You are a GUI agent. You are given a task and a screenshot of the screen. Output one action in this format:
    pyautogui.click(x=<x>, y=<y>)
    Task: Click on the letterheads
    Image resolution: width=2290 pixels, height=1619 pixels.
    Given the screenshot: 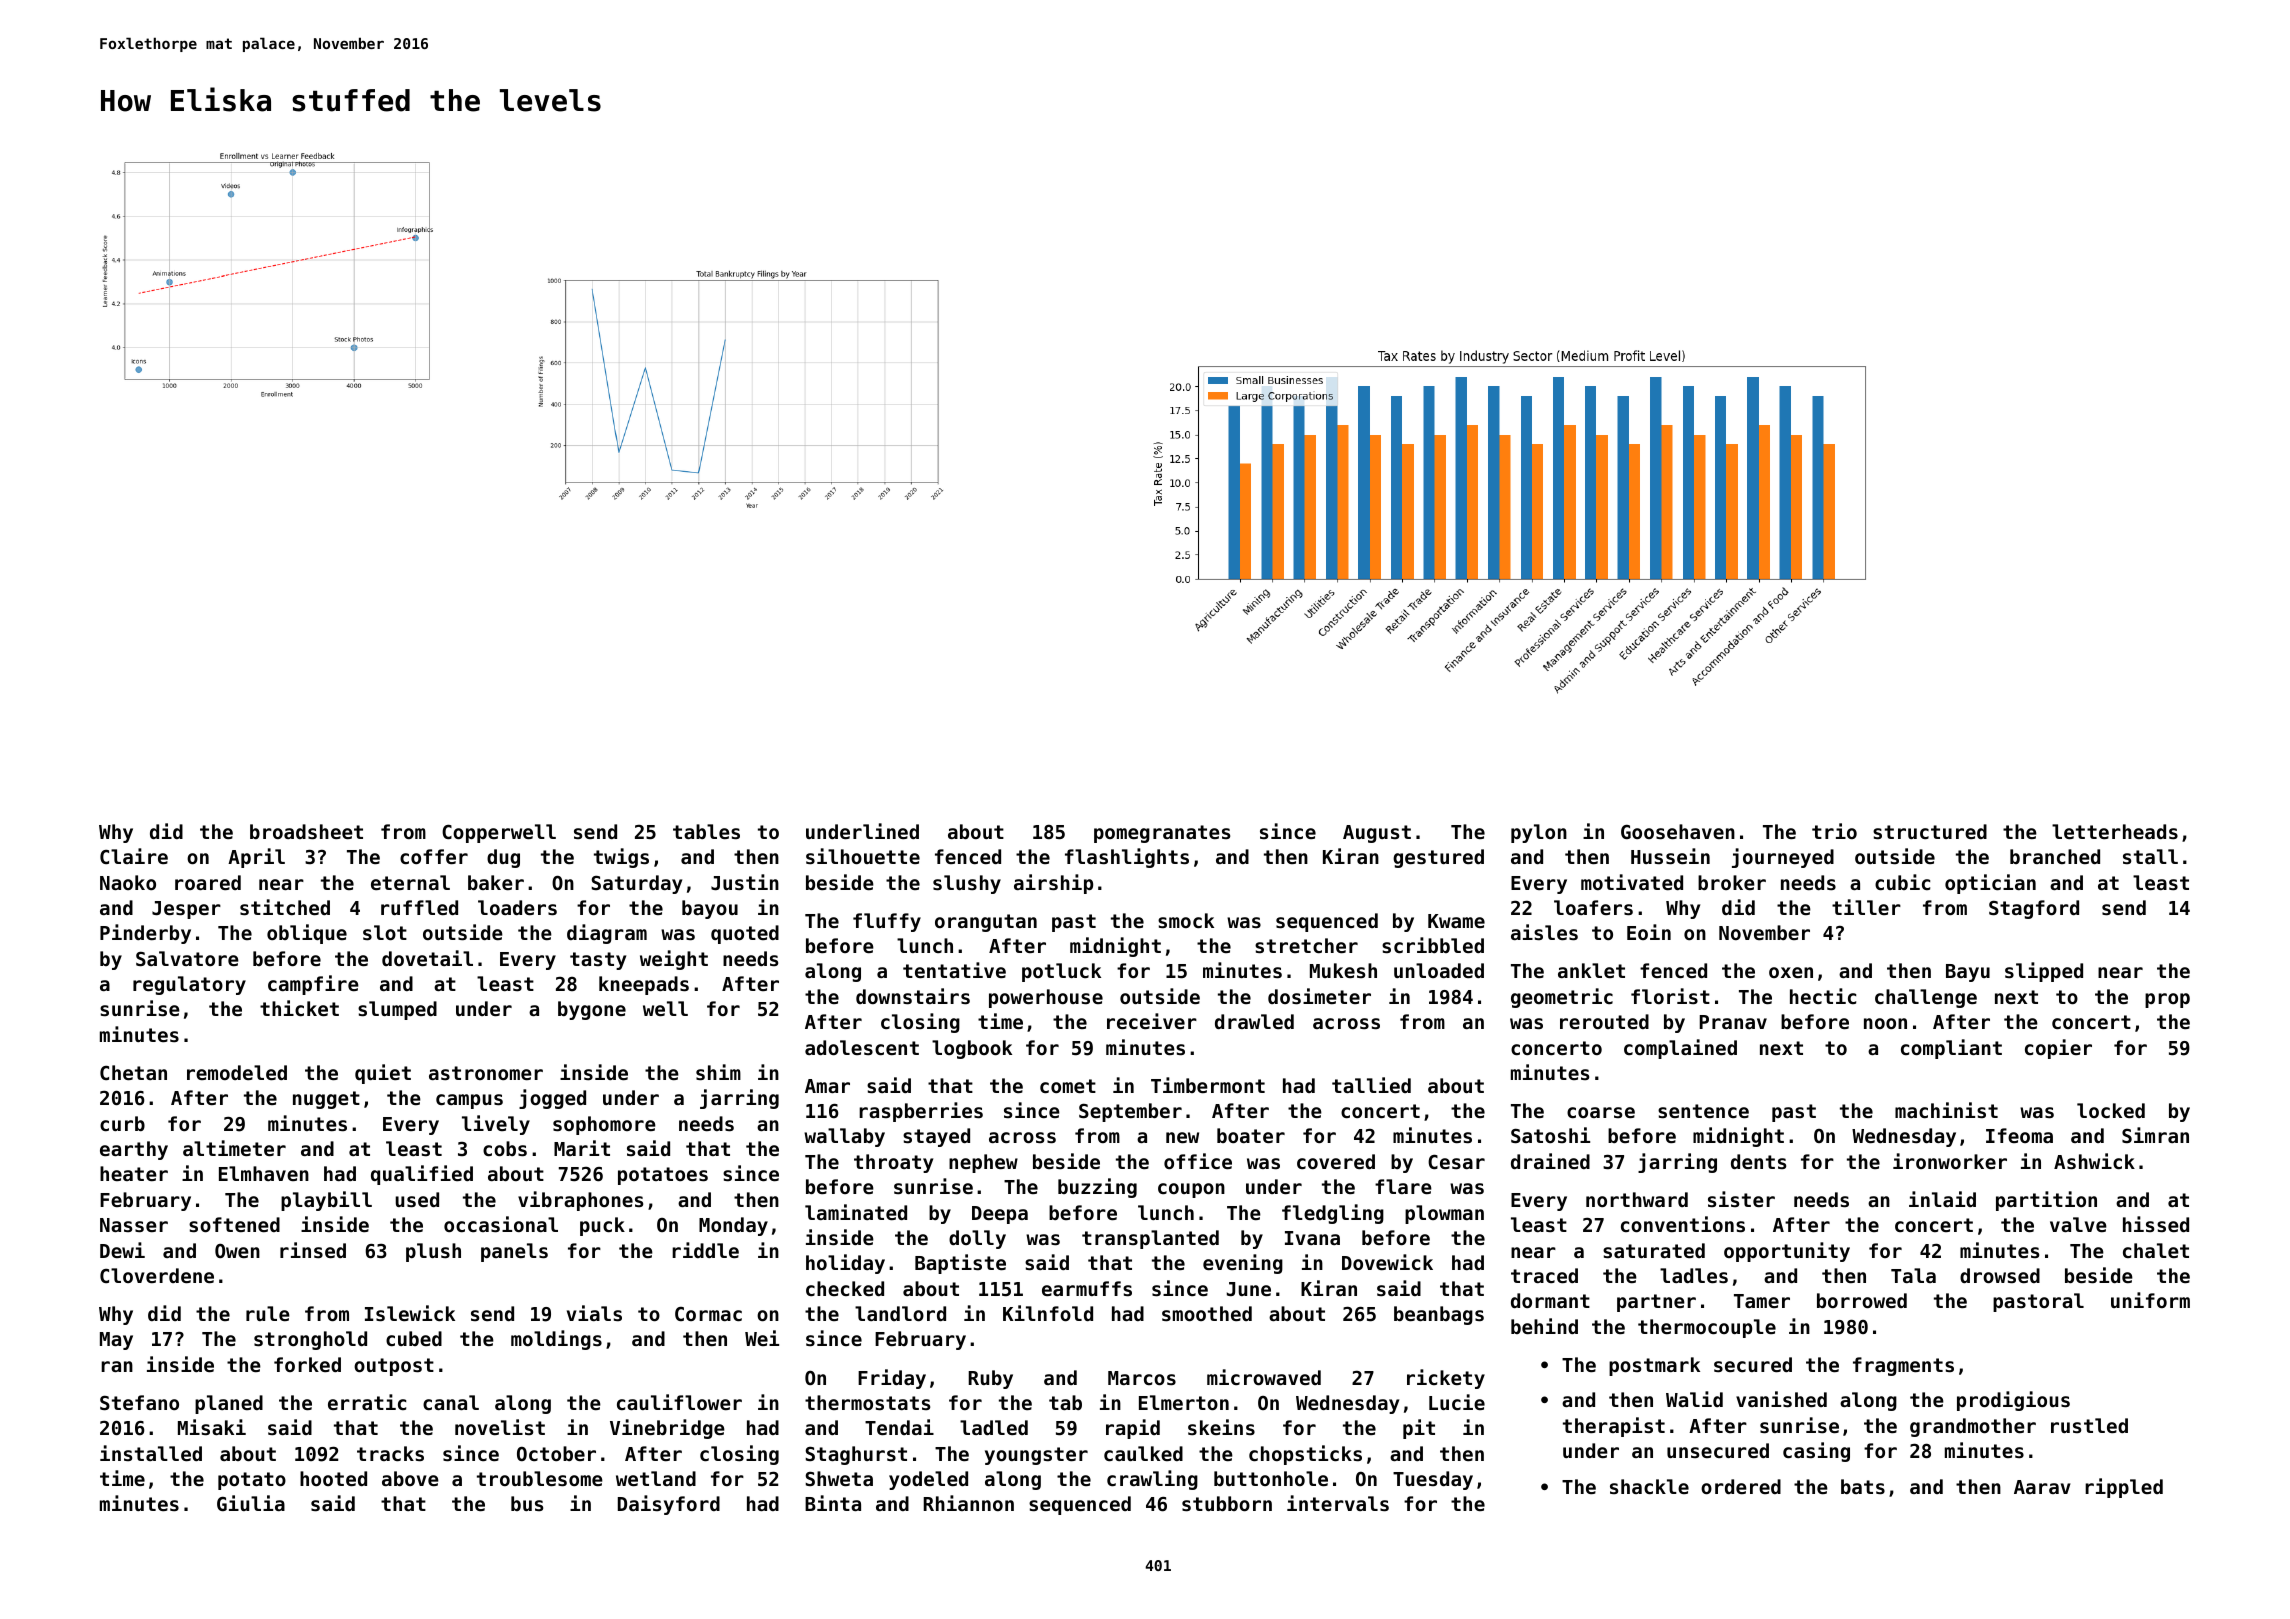 What is the action you would take?
    pyautogui.click(x=2115, y=832)
